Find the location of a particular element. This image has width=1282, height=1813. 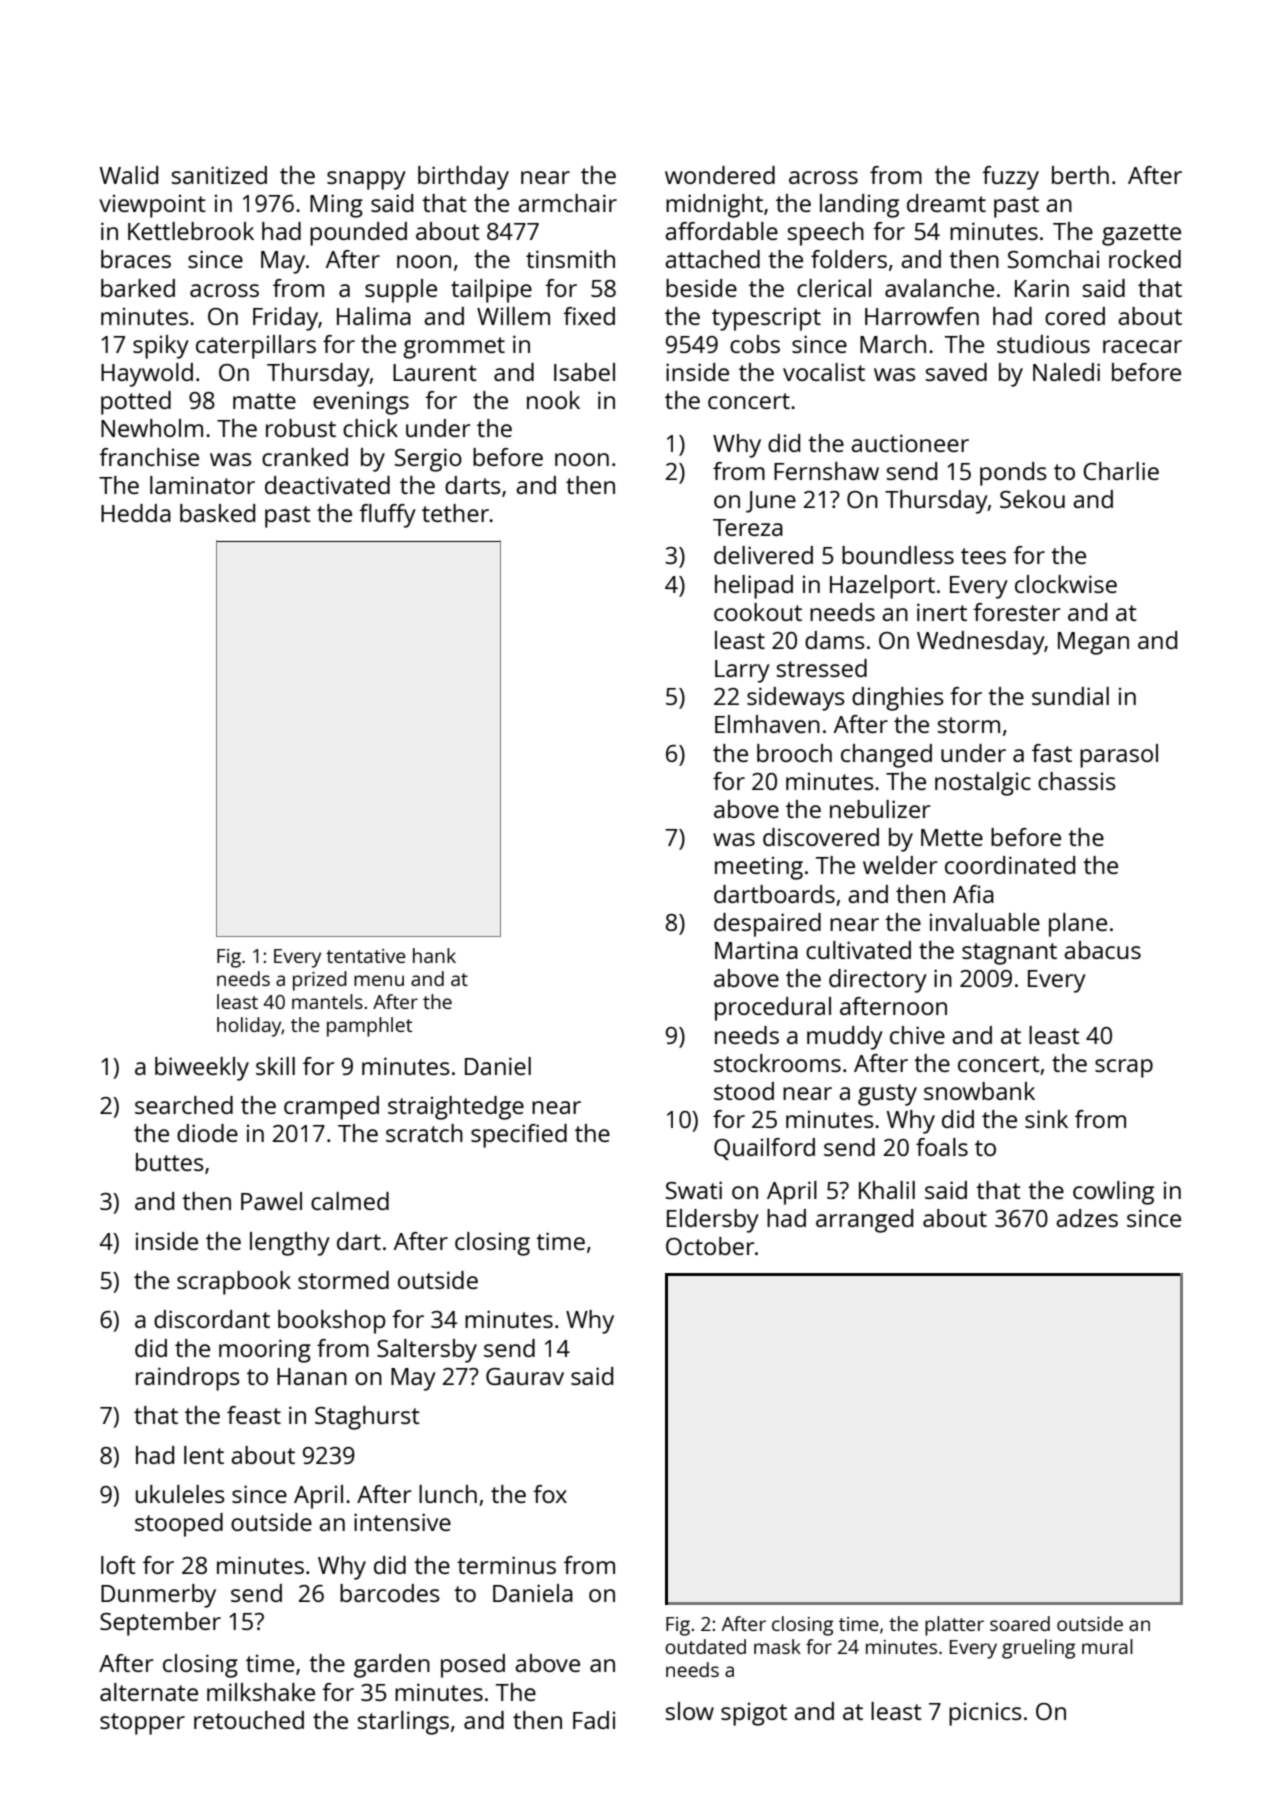

wondered is located at coordinates (720, 175).
